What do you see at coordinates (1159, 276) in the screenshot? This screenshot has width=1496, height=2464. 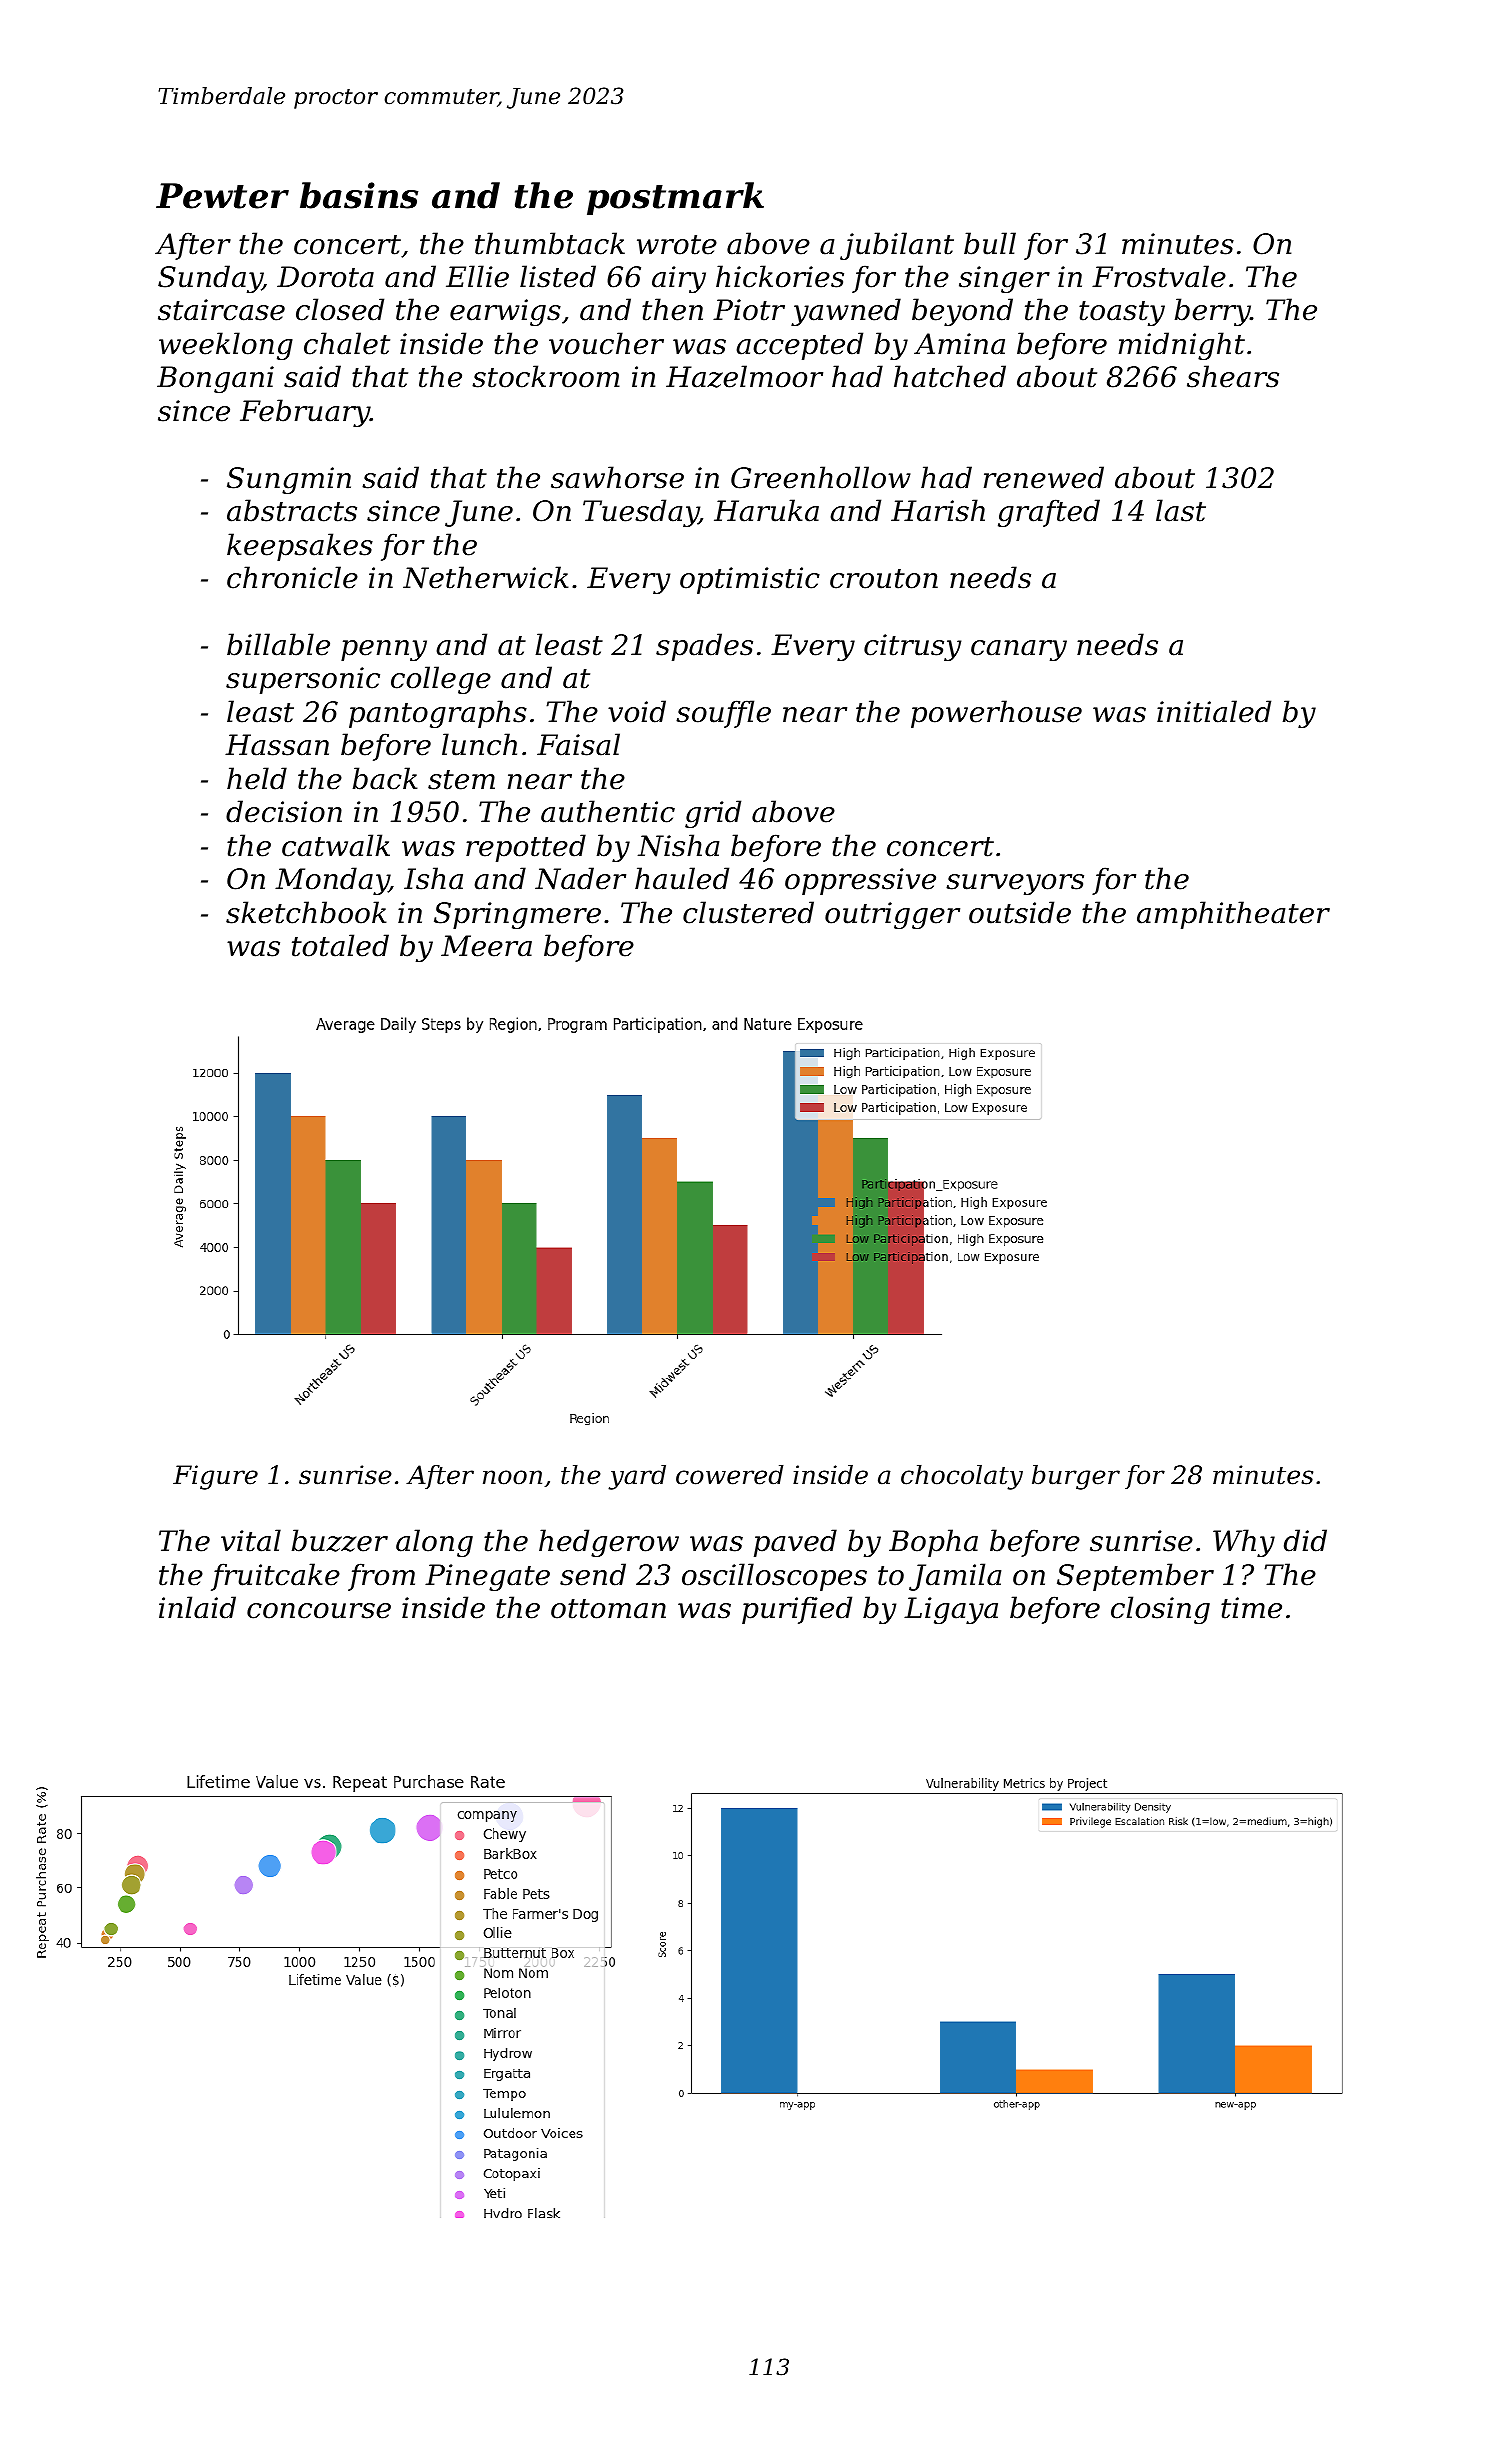 I see `Frostvale` at bounding box center [1159, 276].
